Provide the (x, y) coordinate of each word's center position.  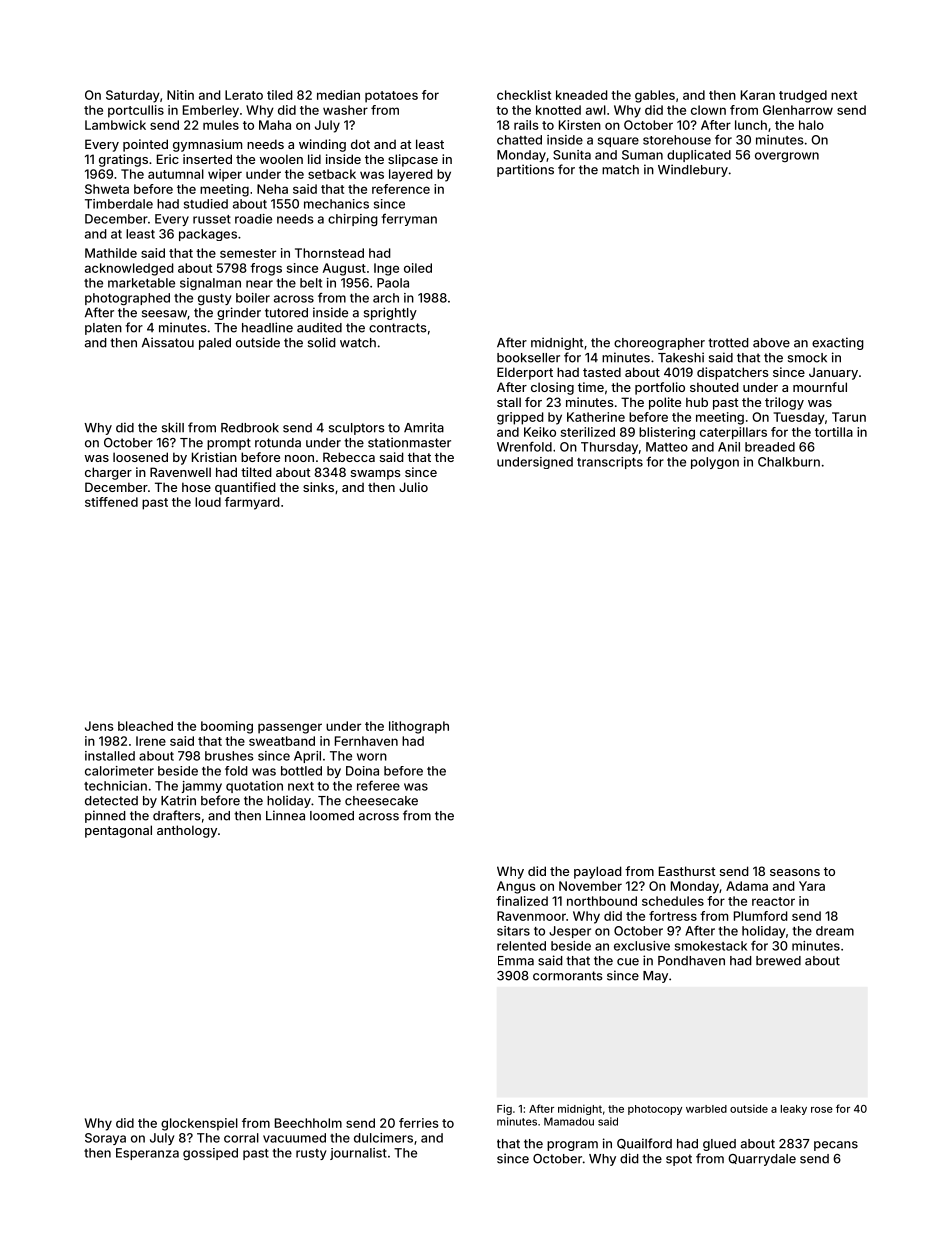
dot (360, 144)
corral (241, 1138)
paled (215, 344)
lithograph (419, 727)
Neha (272, 189)
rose (822, 1110)
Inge (386, 269)
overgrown (787, 157)
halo (811, 125)
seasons (795, 872)
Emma (516, 961)
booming (227, 727)
